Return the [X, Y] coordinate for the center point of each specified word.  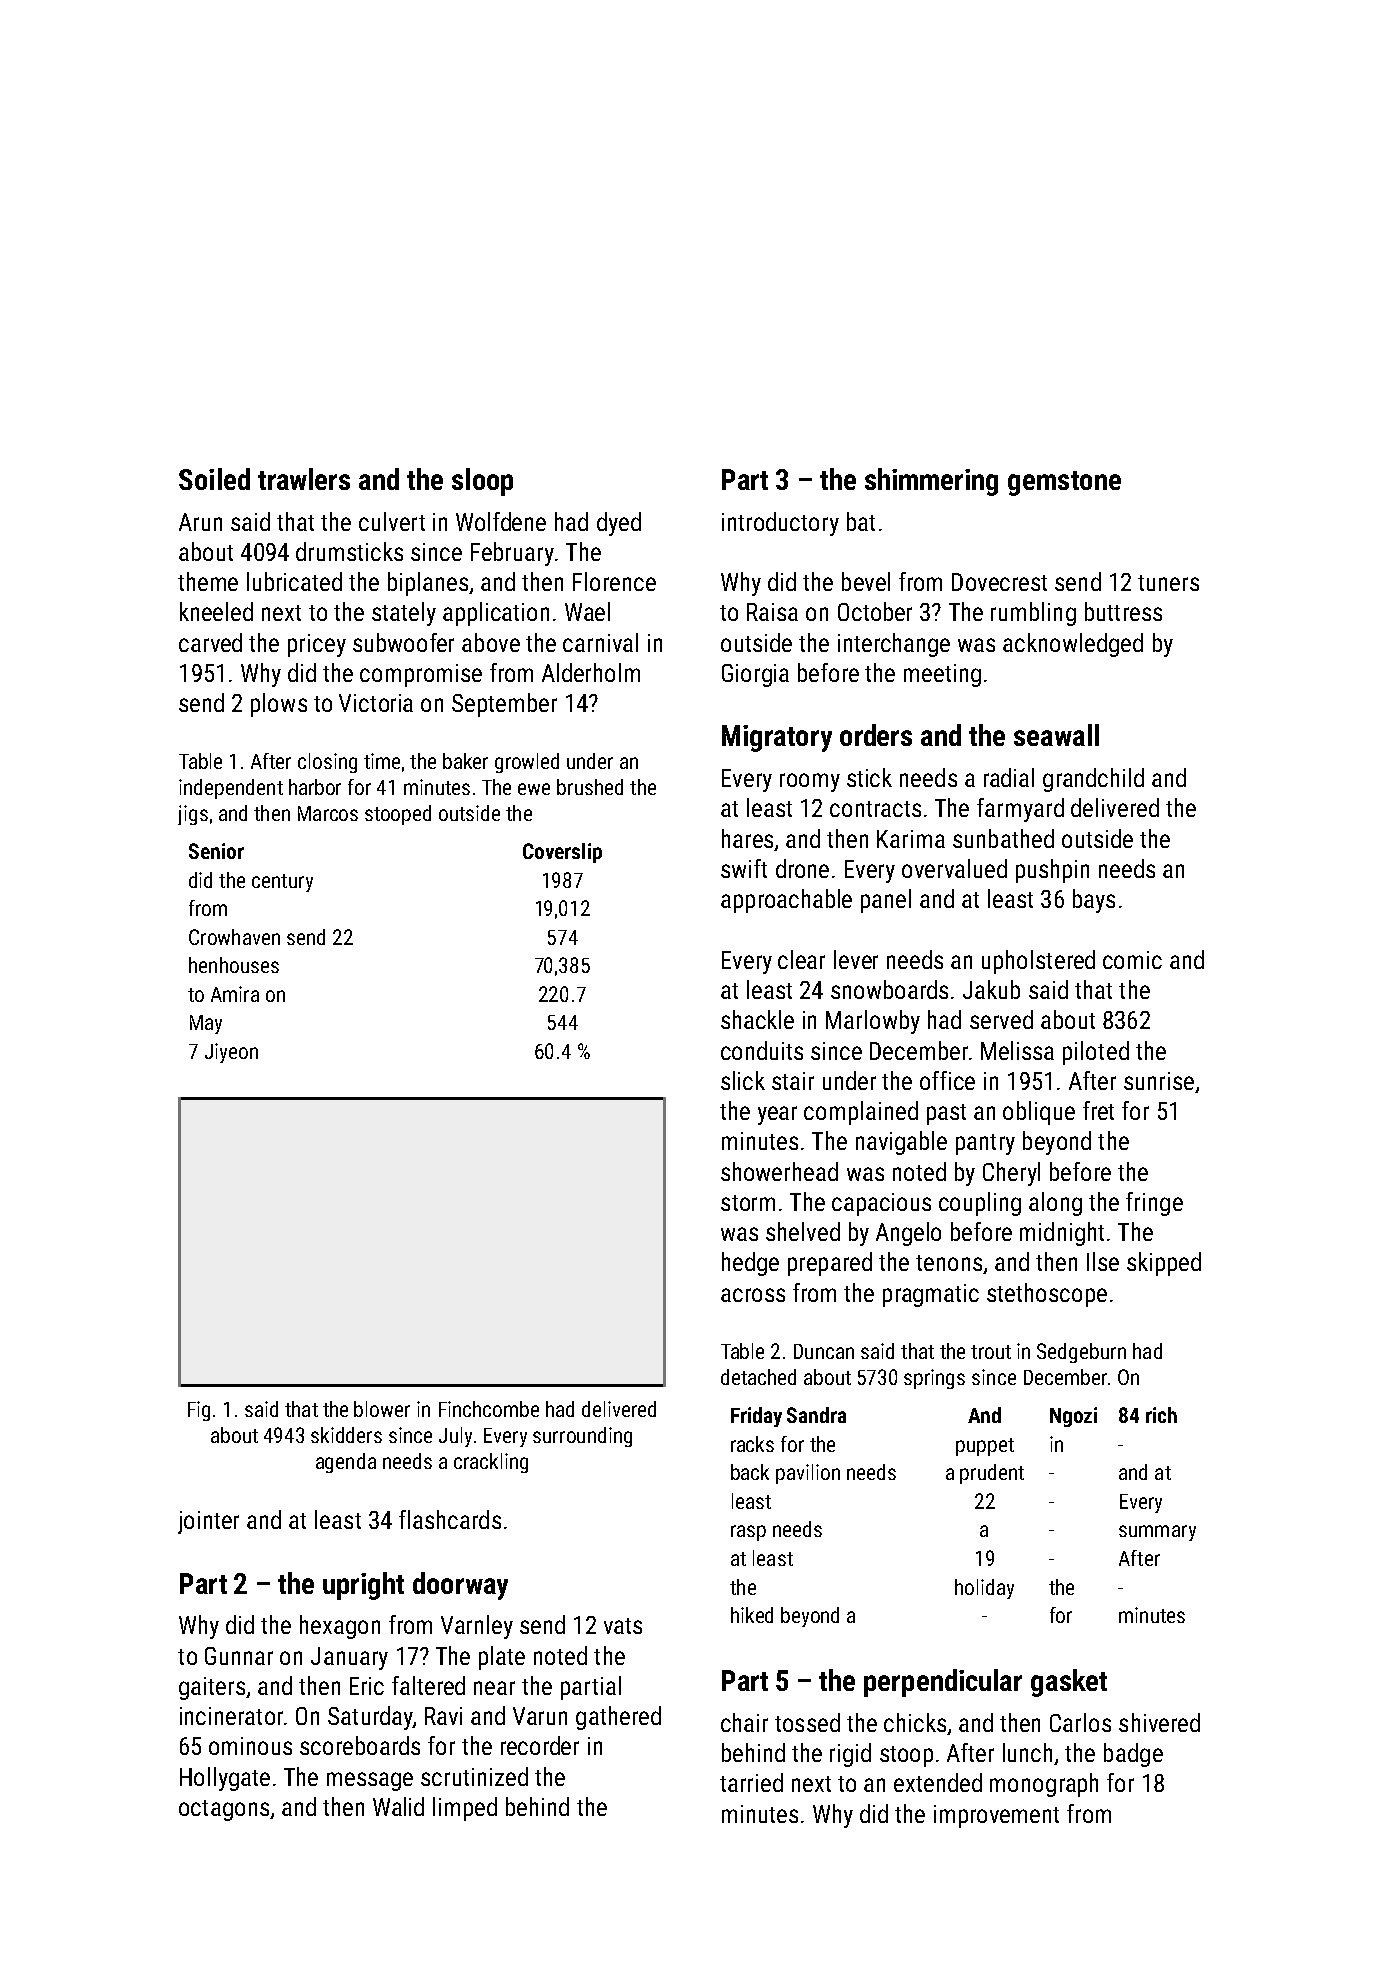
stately [404, 614]
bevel [866, 581]
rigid [850, 1755]
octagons [224, 1810]
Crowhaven [234, 937]
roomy [810, 782]
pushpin [1052, 871]
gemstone [1064, 483]
